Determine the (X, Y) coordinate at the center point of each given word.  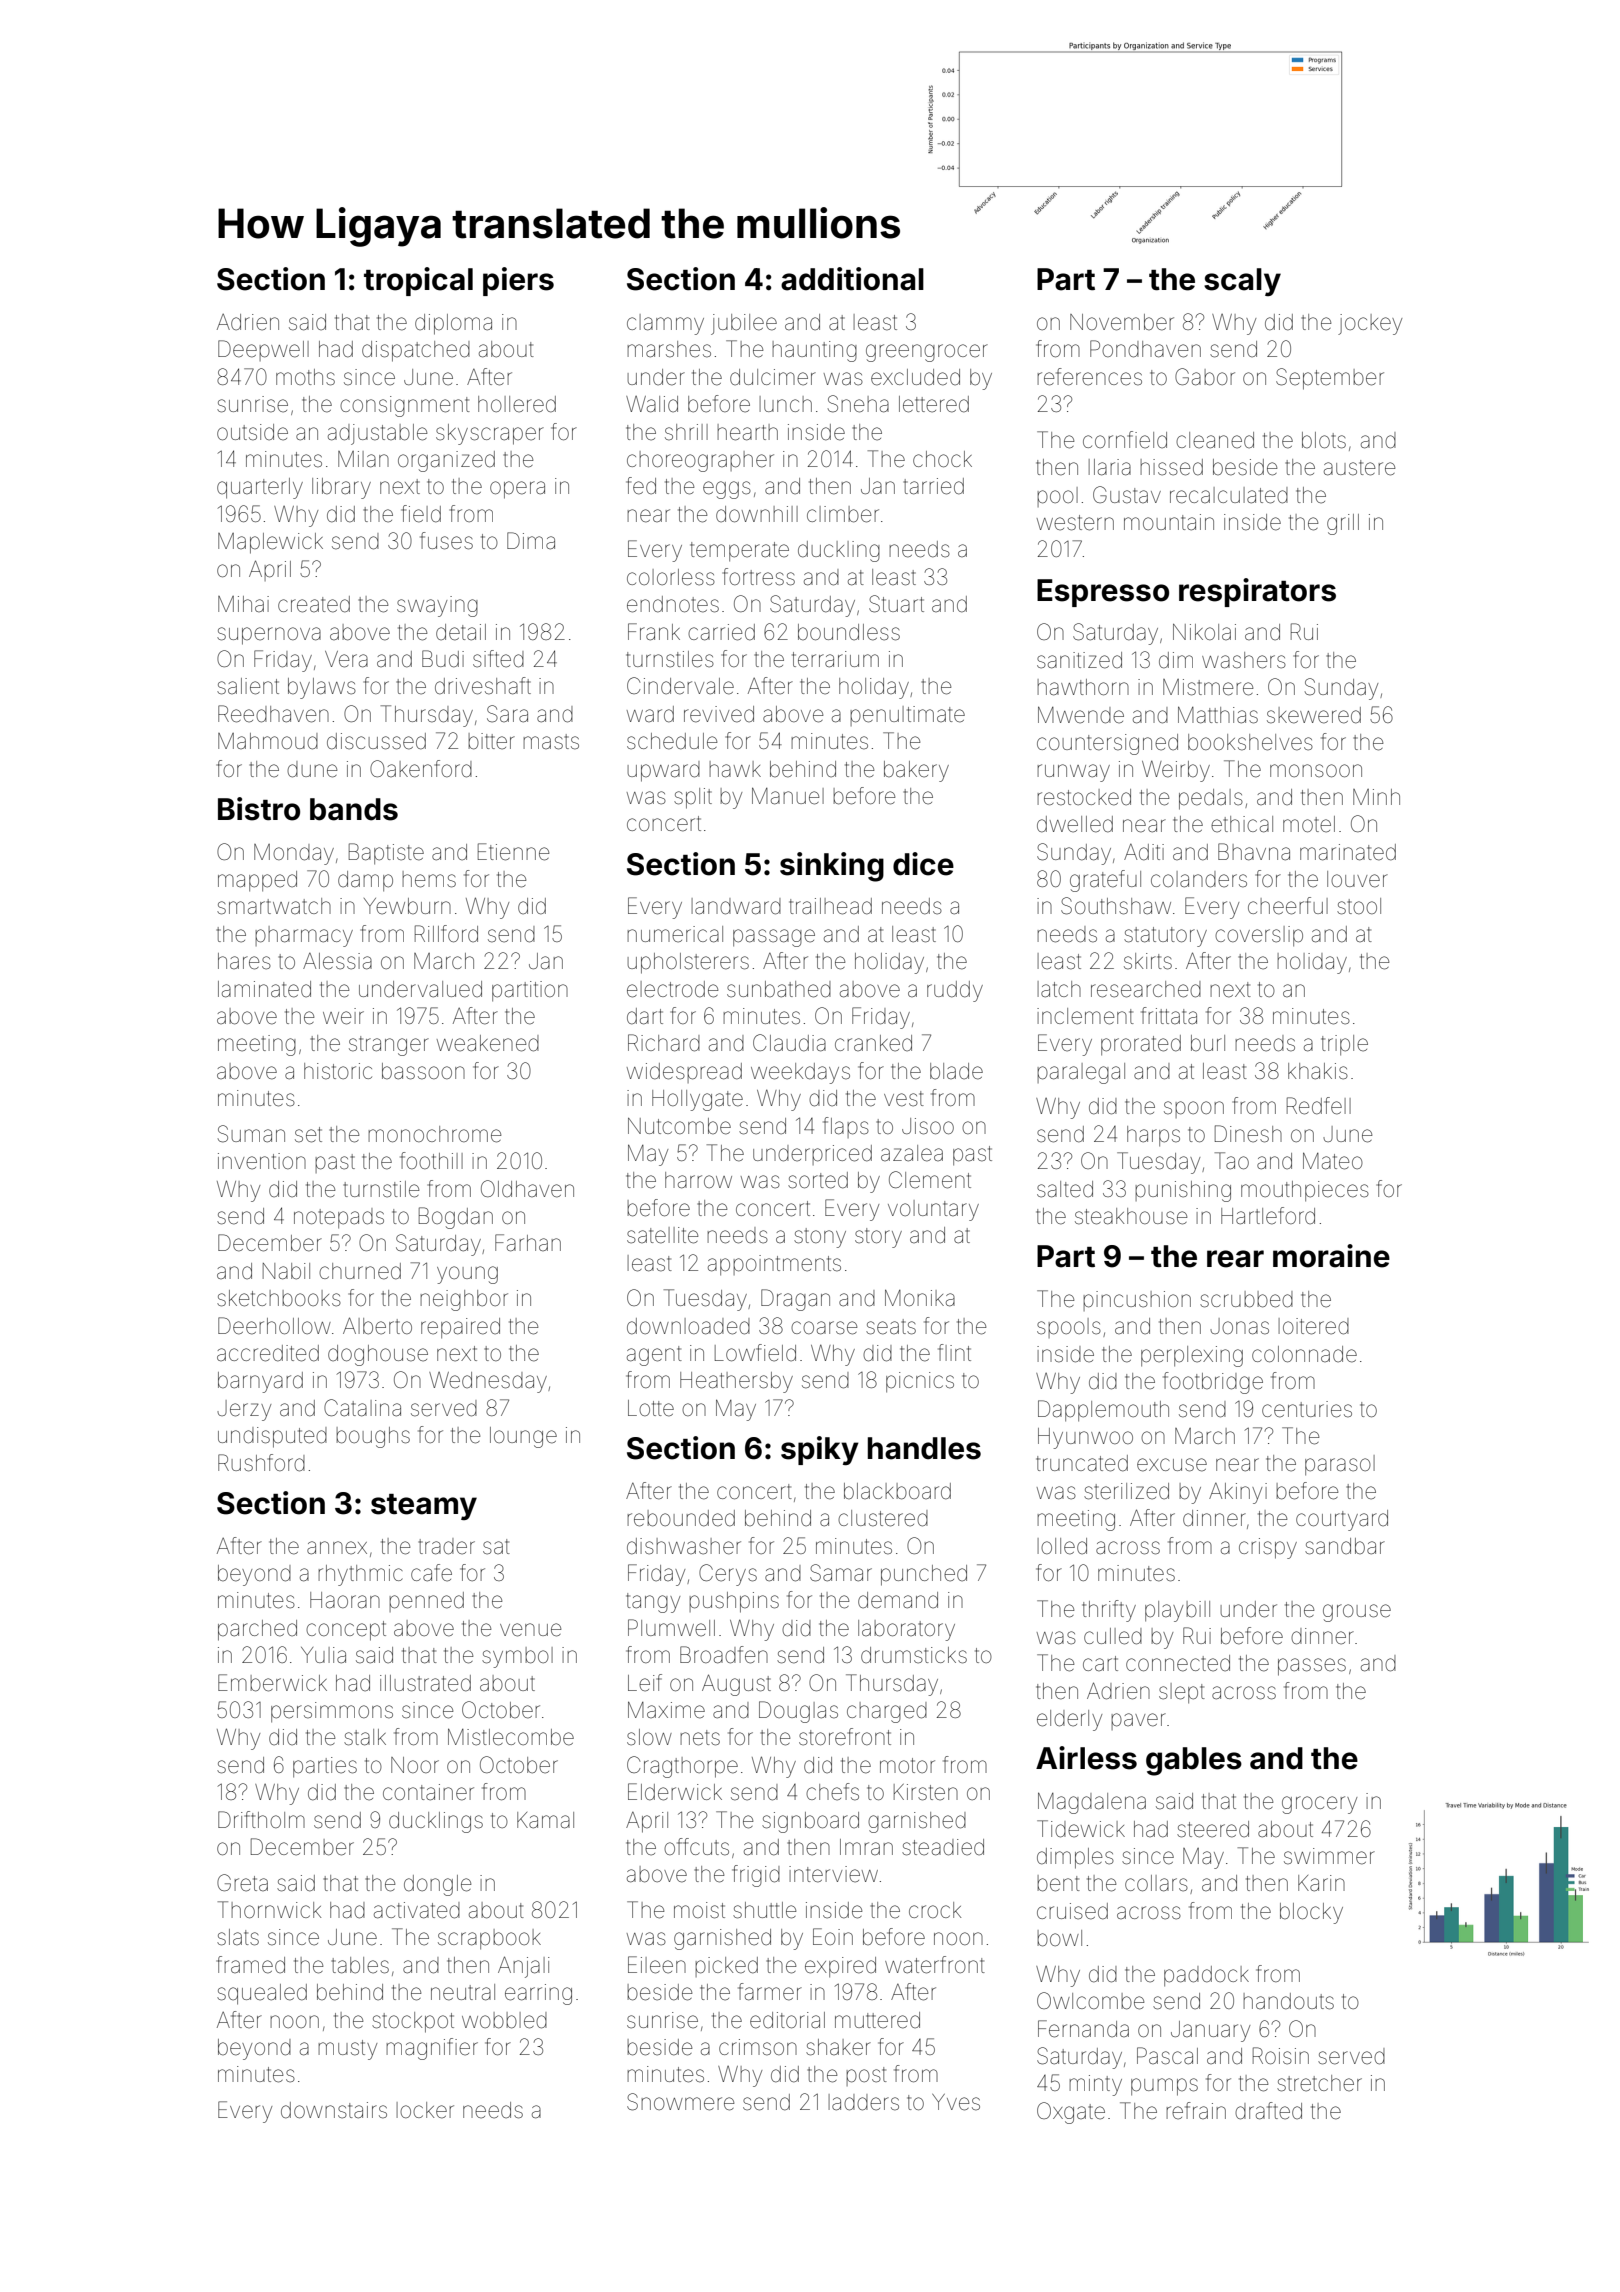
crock (935, 1910)
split (693, 798)
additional (852, 279)
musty (347, 2050)
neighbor (464, 1300)
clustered (883, 1518)
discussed (376, 741)
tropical (418, 281)
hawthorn (1083, 687)
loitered (1314, 1326)
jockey (1370, 324)
